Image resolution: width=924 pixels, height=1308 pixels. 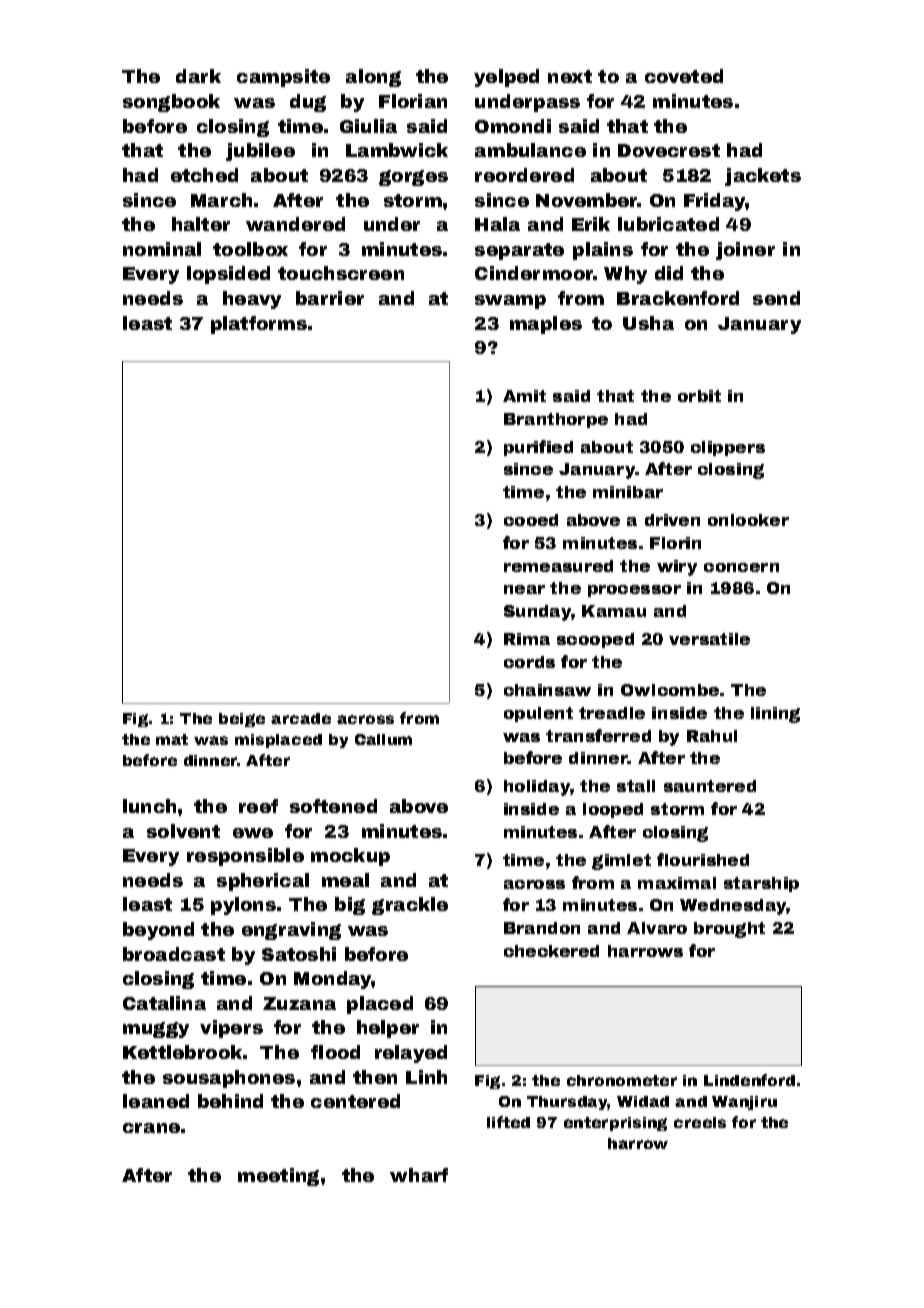 I want to click on Lindenford, so click(x=749, y=1080).
